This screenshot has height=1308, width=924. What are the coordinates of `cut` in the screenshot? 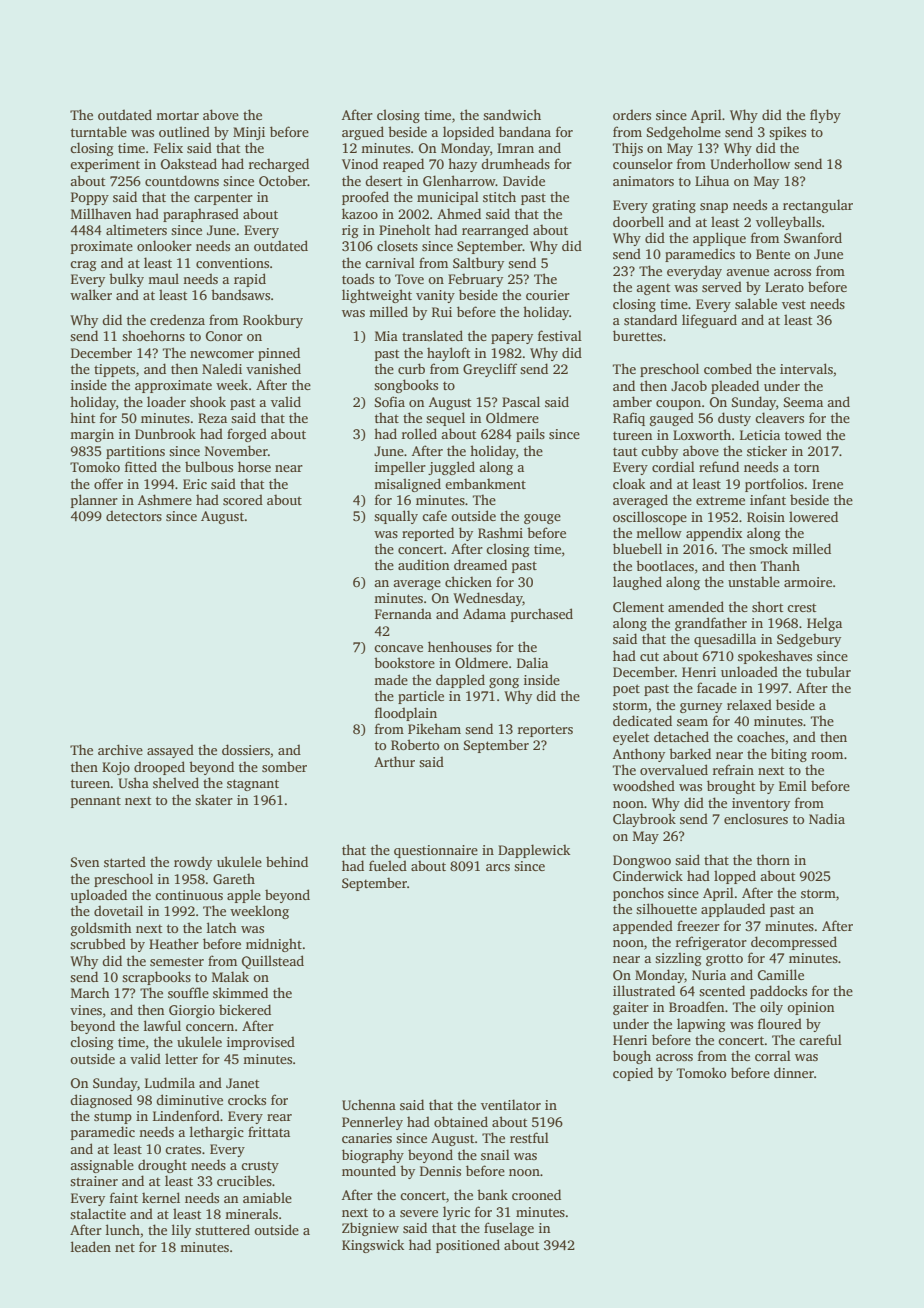 It's located at (649, 656).
